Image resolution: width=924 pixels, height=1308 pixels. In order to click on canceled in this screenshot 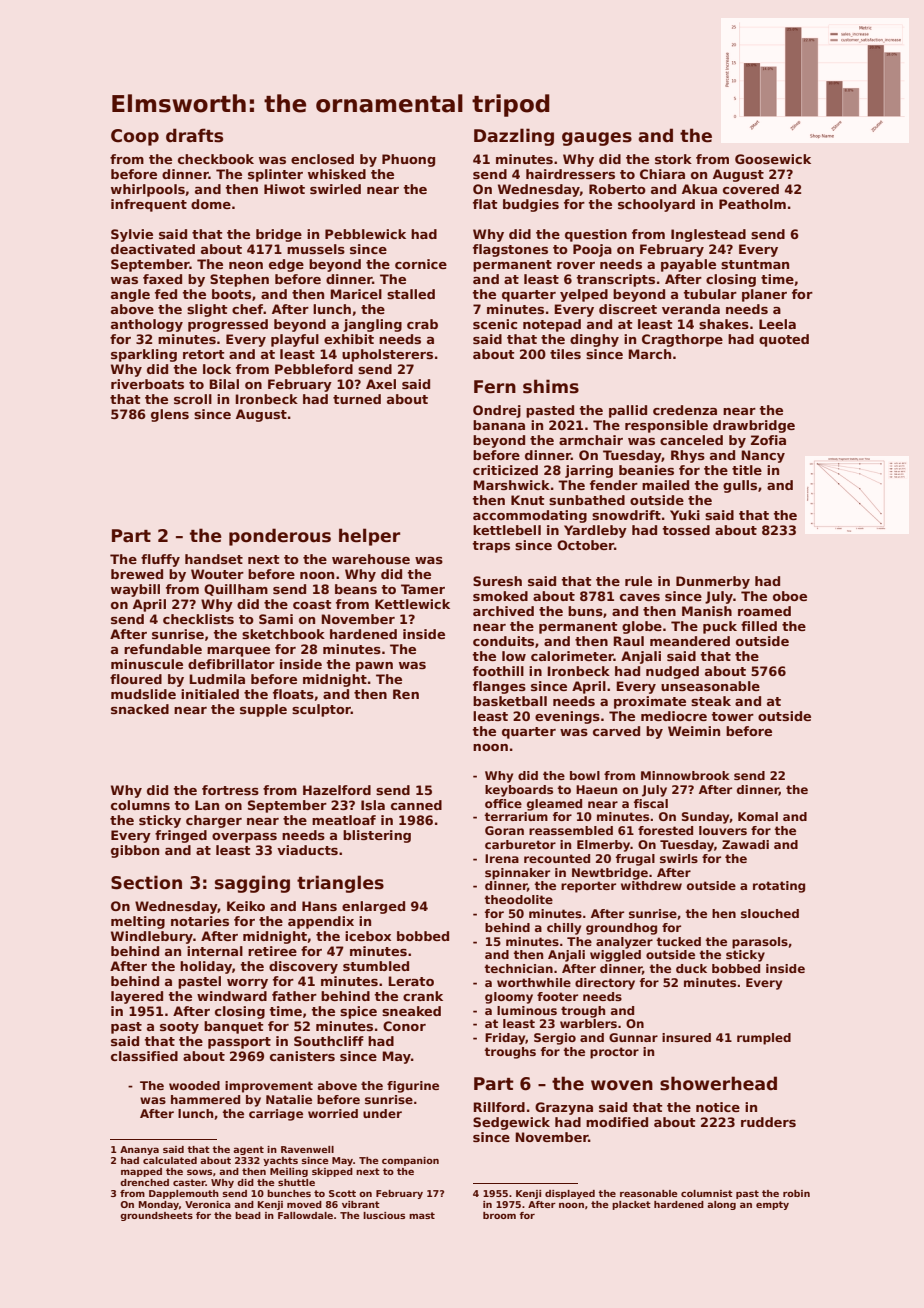, I will do `click(691, 440)`.
